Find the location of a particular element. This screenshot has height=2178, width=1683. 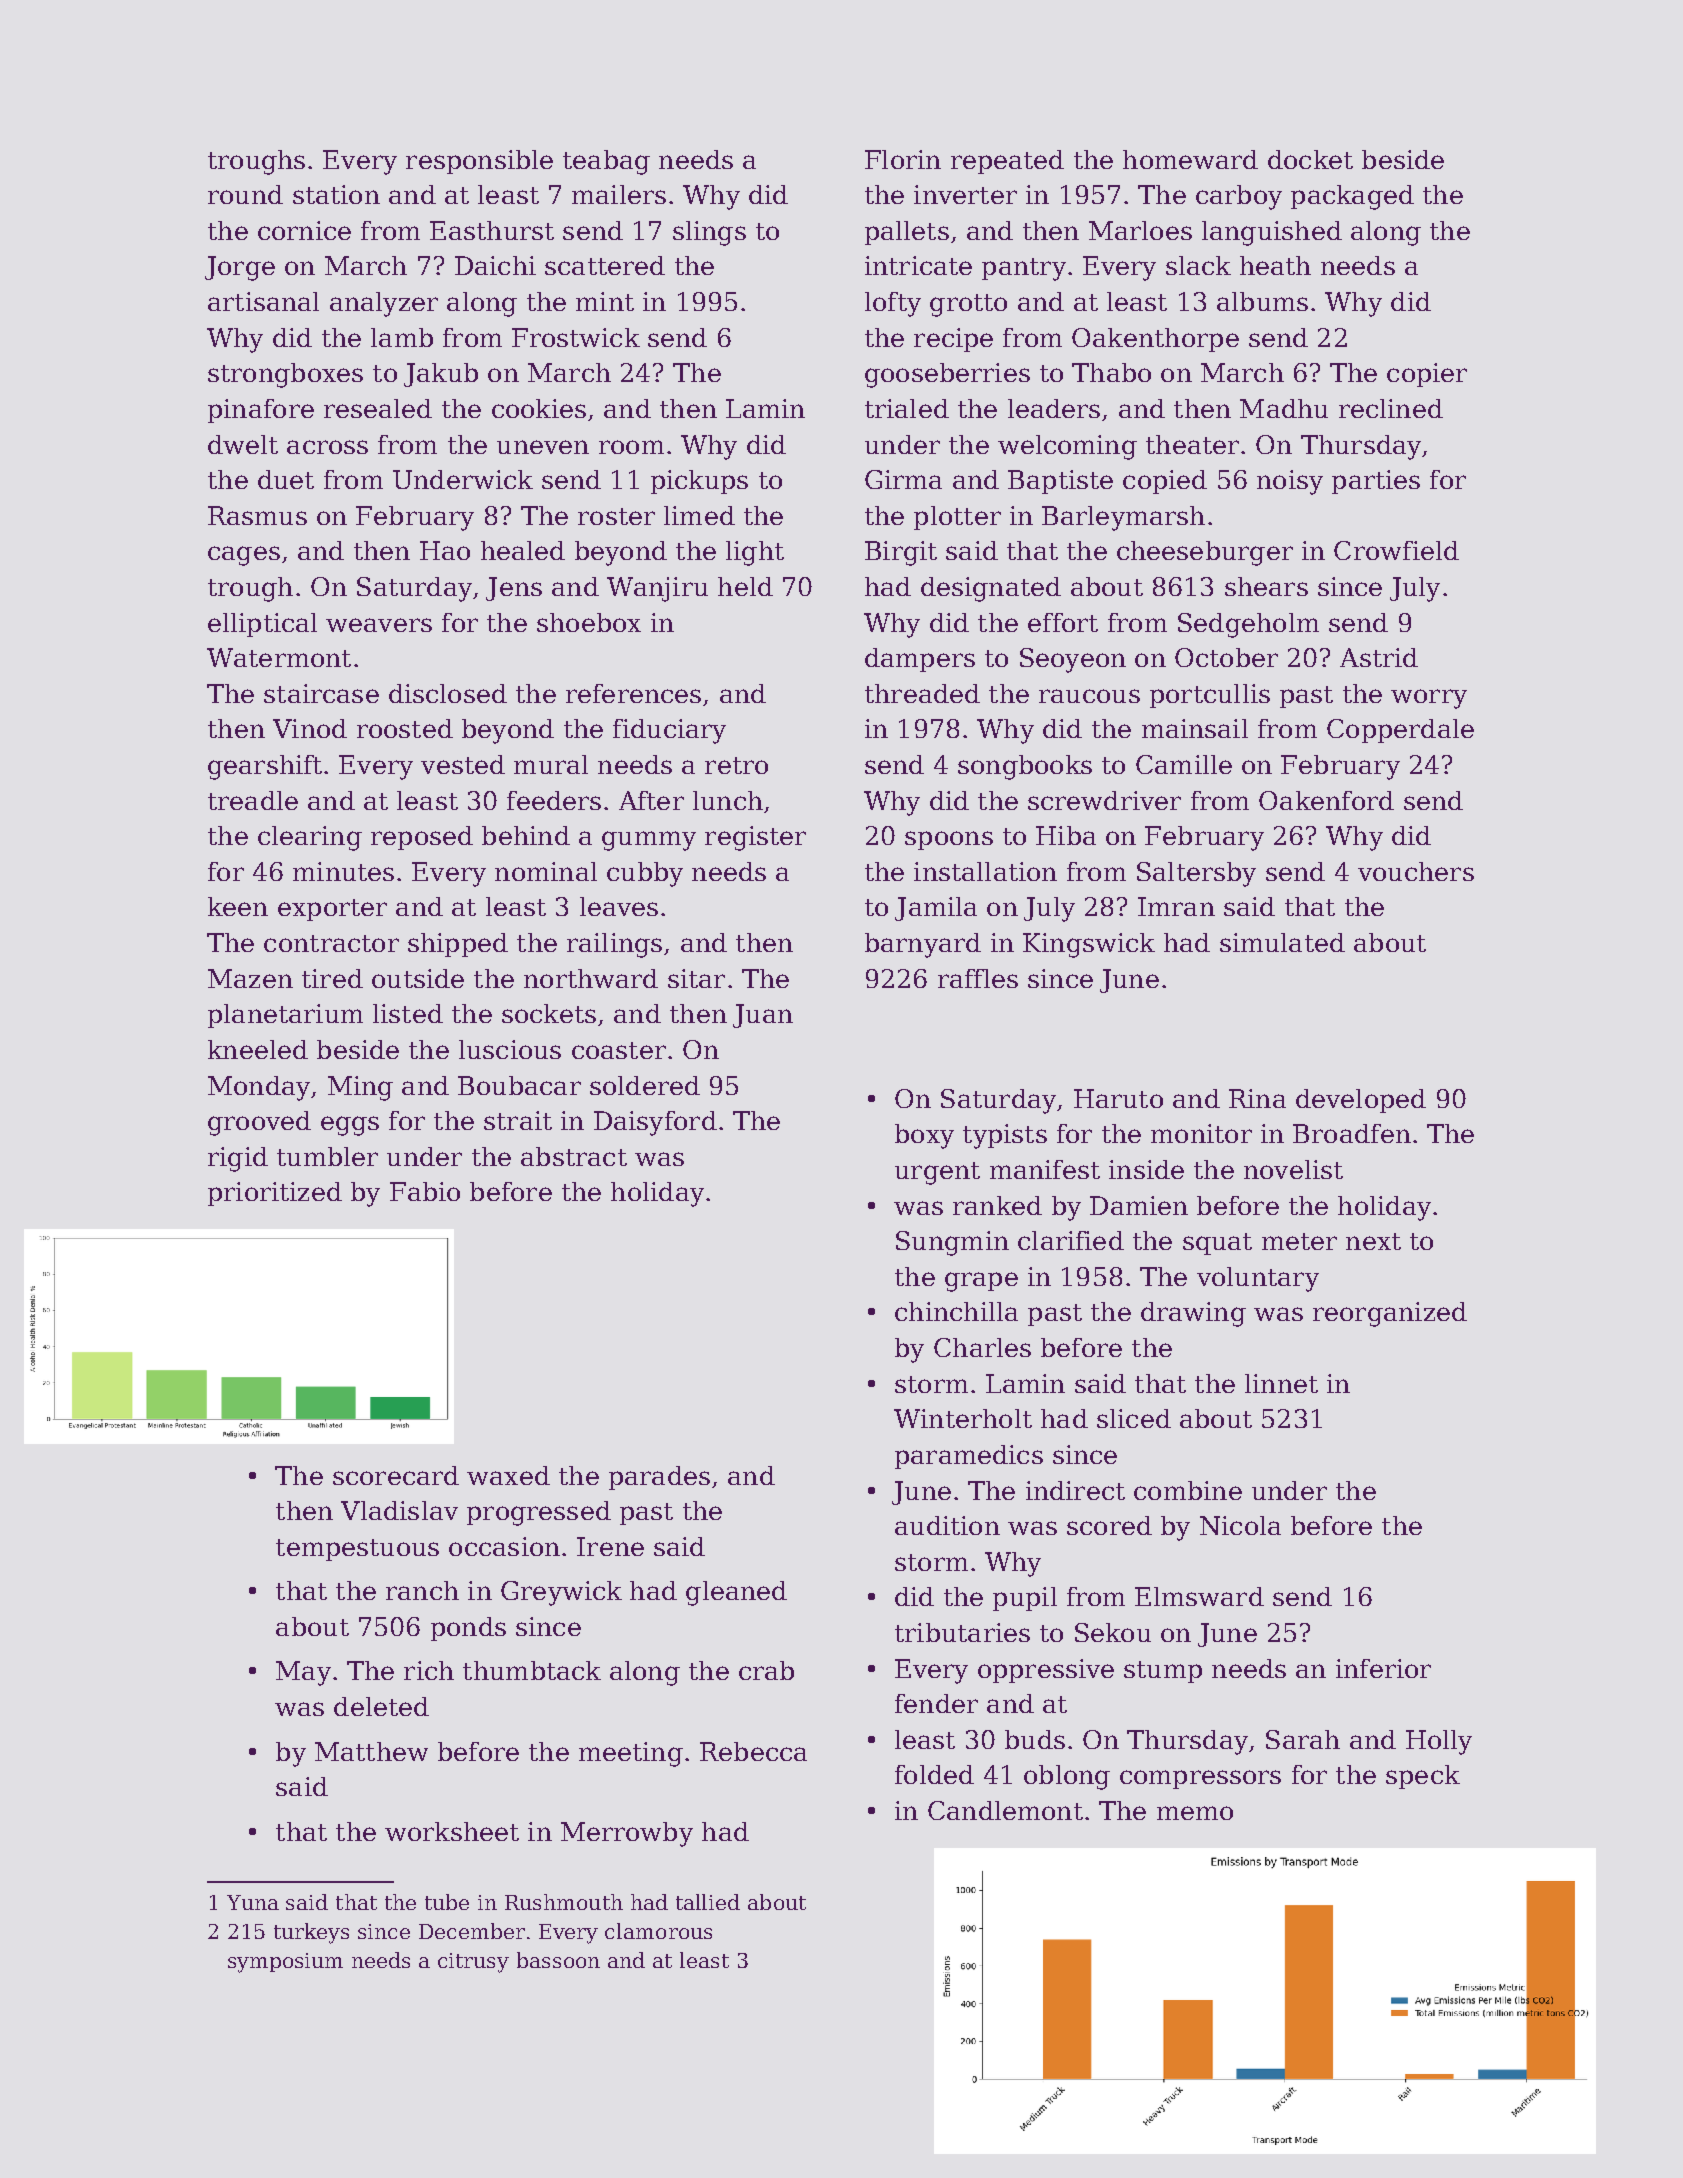

homeward is located at coordinates (1190, 159).
